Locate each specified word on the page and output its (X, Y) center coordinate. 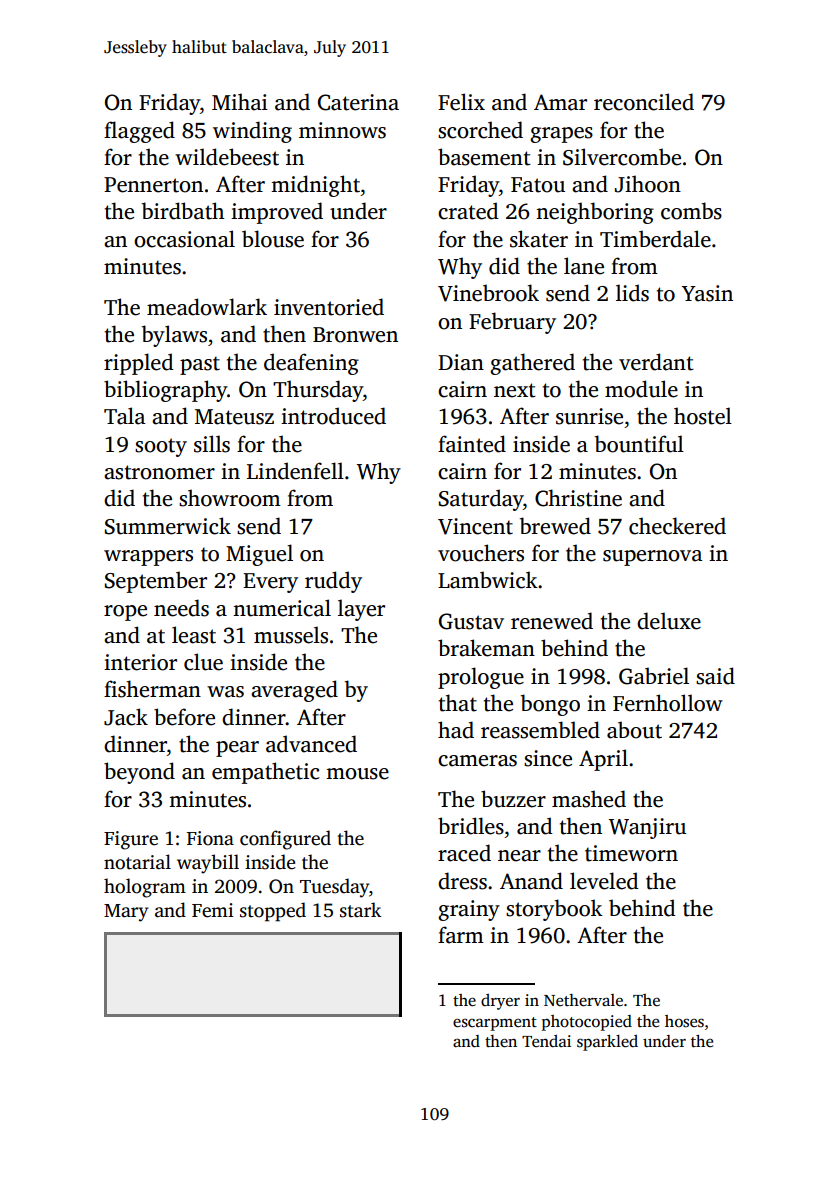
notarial (137, 862)
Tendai (546, 1041)
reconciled (644, 102)
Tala (125, 416)
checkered (677, 526)
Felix (461, 102)
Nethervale (583, 1000)
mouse (357, 774)
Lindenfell (295, 471)
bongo (550, 705)
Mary (126, 913)
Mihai (240, 102)
